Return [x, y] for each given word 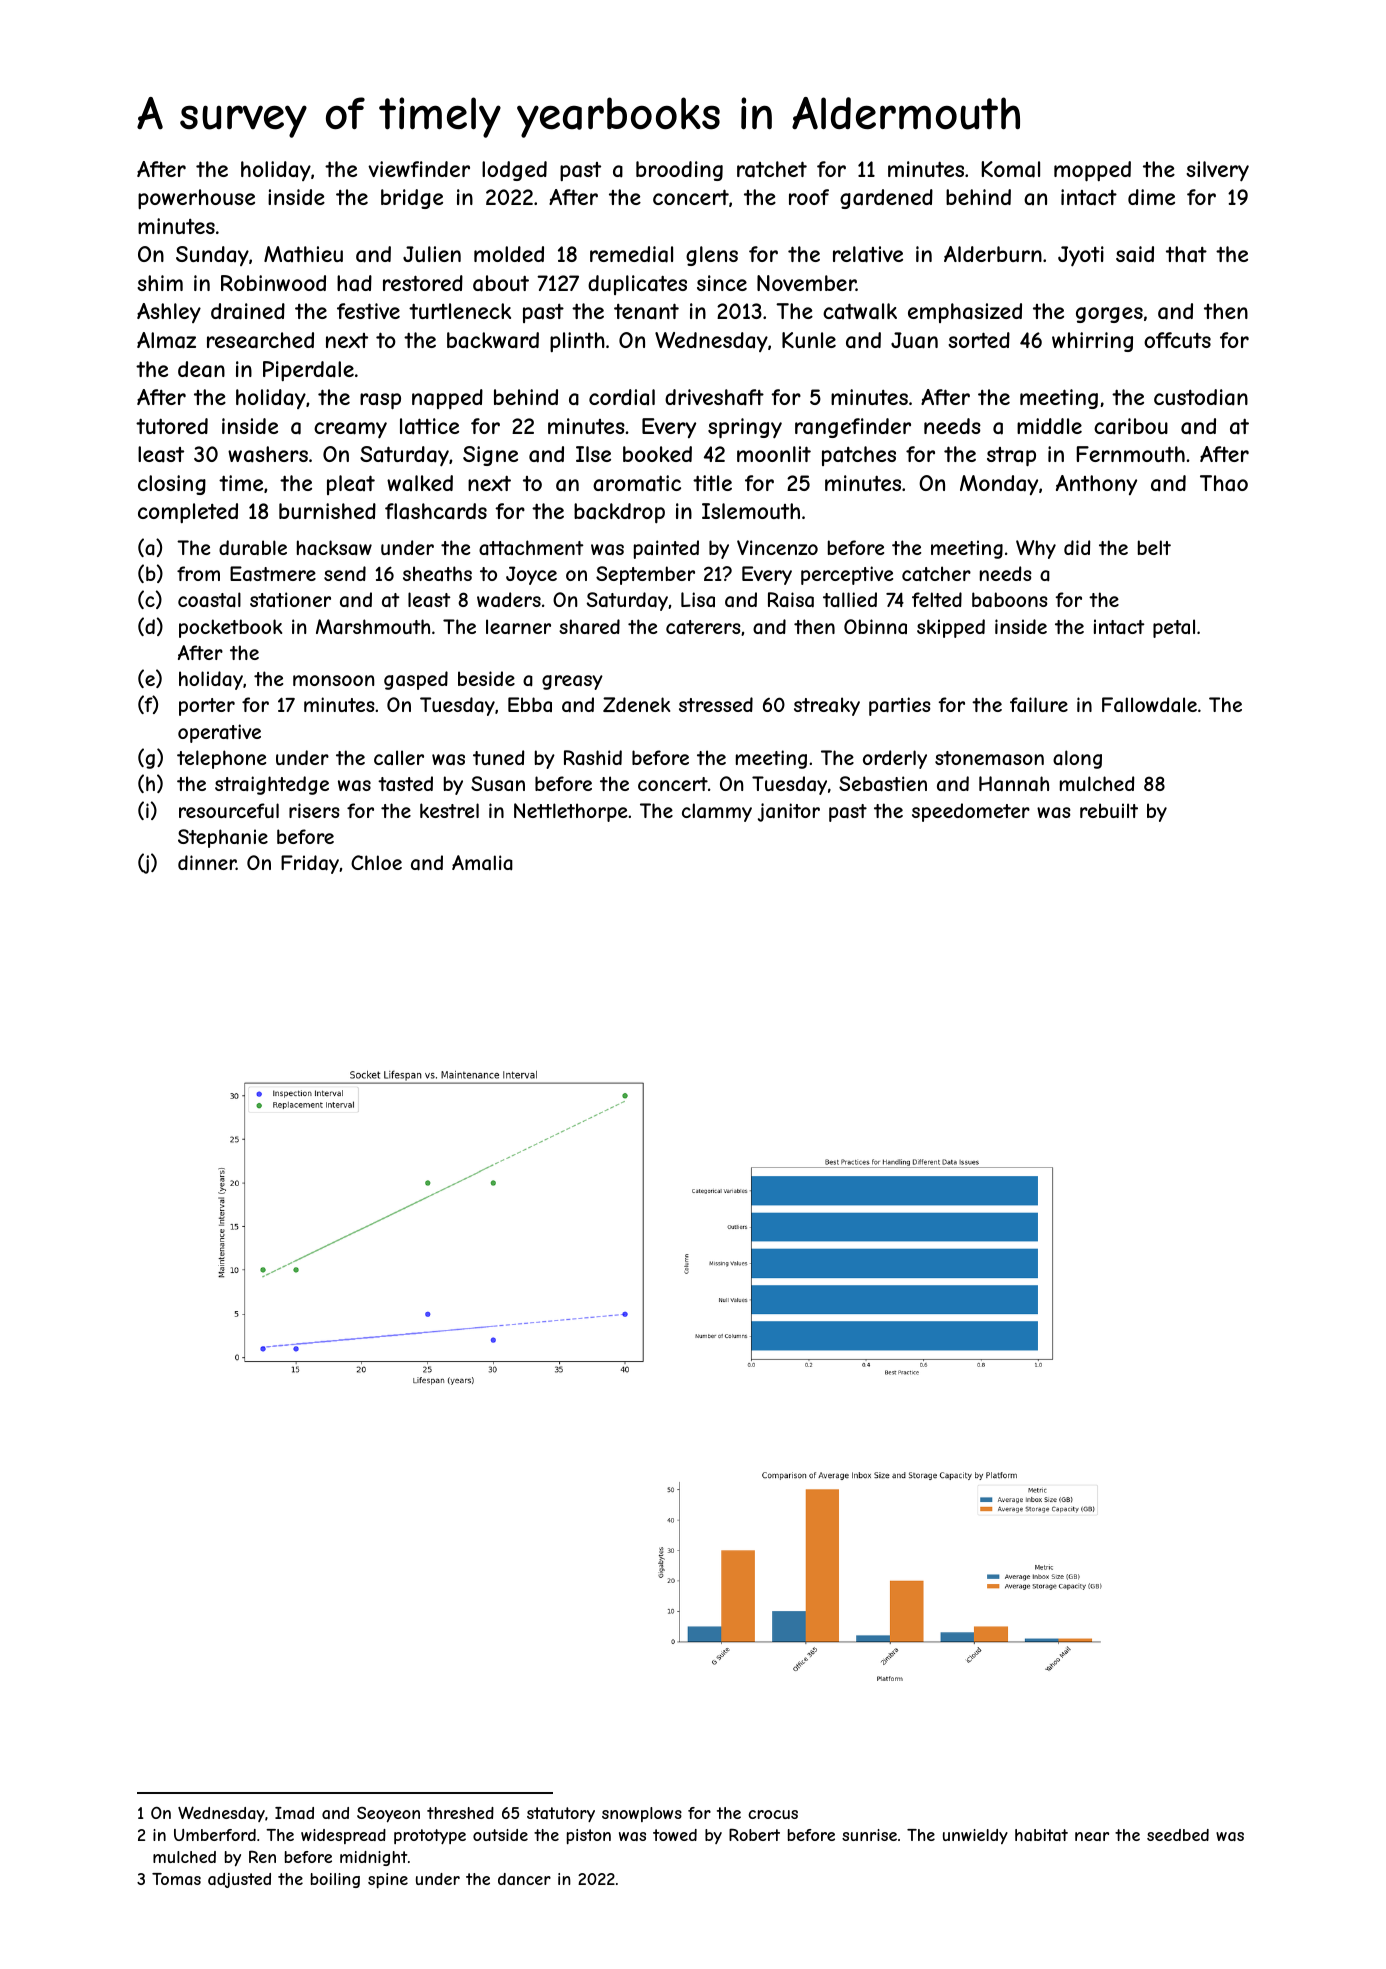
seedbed [1178, 1835]
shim [160, 283]
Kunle [809, 340]
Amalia [482, 863]
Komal [1011, 169]
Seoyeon [388, 1815]
